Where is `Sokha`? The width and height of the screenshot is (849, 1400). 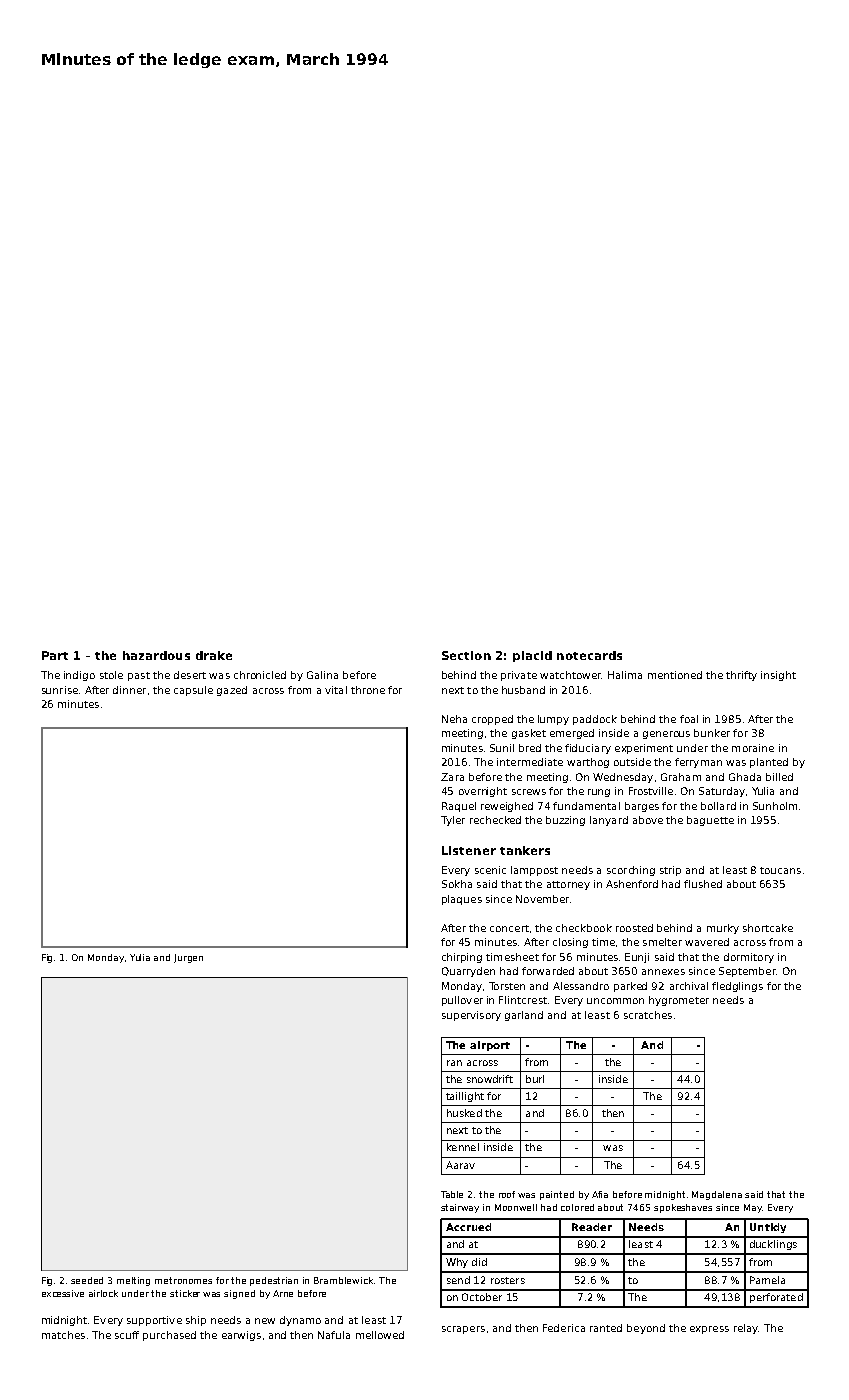 Sokha is located at coordinates (457, 884).
